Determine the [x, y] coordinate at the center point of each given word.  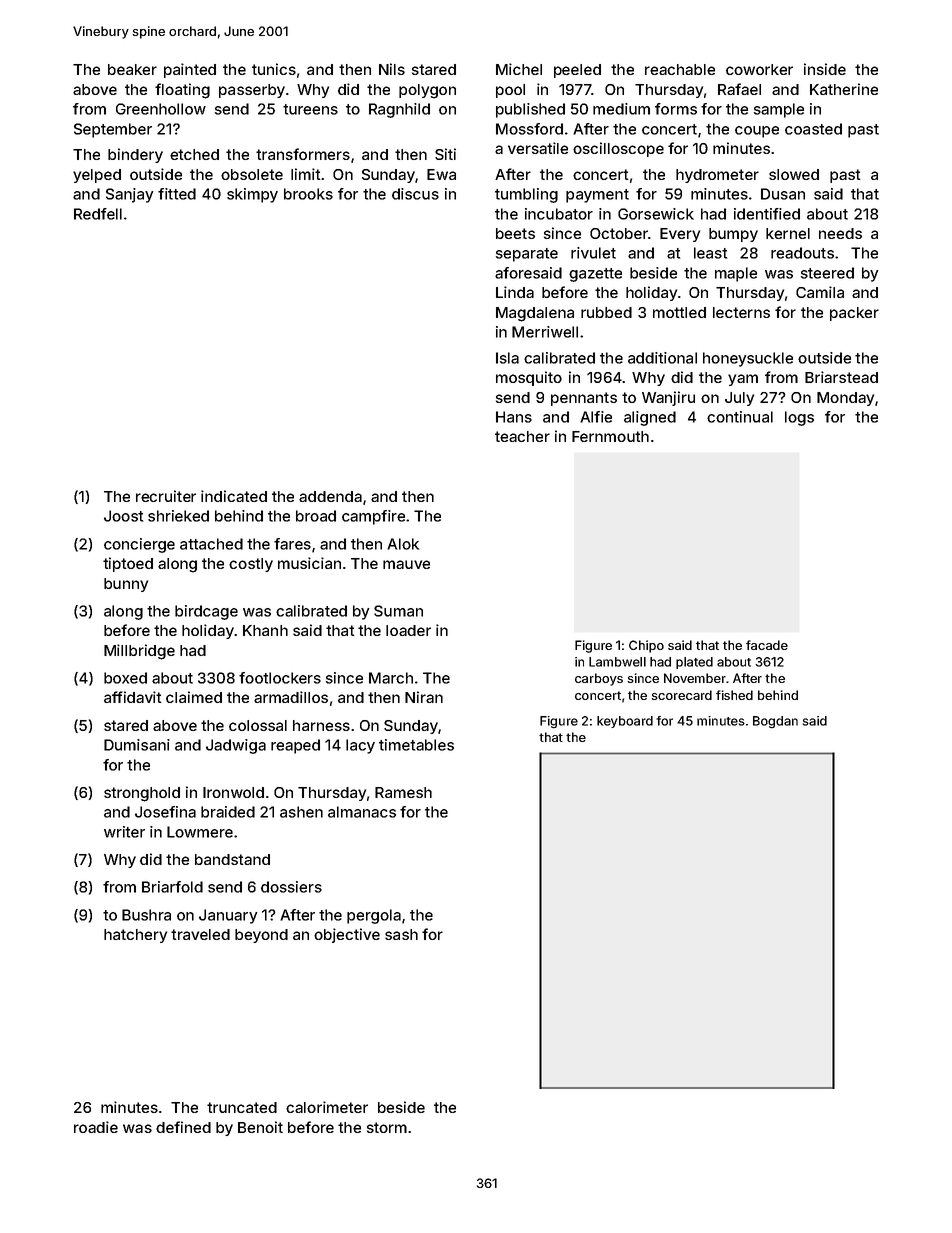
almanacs [362, 812]
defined [183, 1127]
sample [779, 110]
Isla [507, 358]
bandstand [232, 859]
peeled [577, 71]
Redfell [98, 214]
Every [680, 235]
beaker [132, 69]
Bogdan [775, 722]
